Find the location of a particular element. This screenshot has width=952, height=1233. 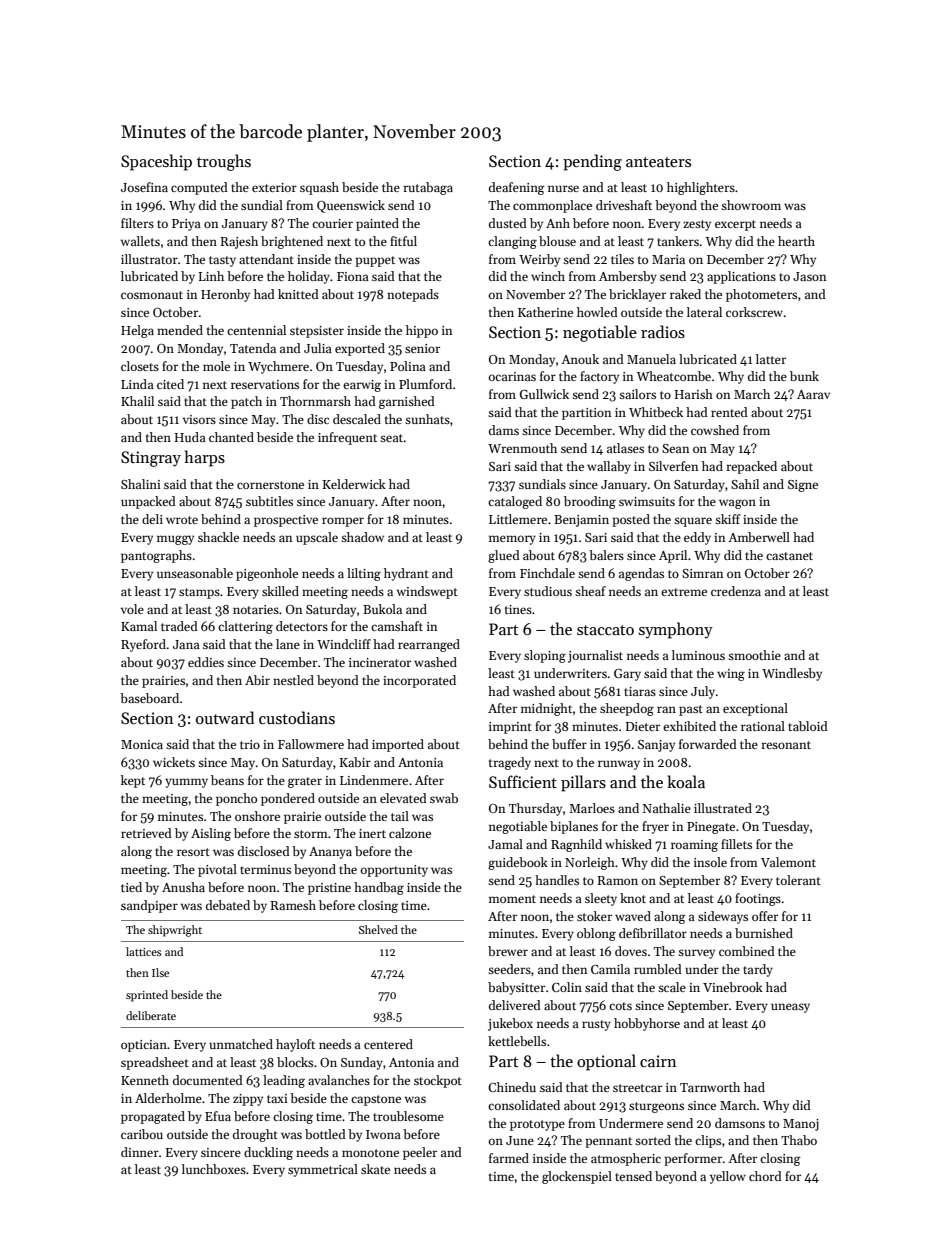

showroom is located at coordinates (751, 205).
